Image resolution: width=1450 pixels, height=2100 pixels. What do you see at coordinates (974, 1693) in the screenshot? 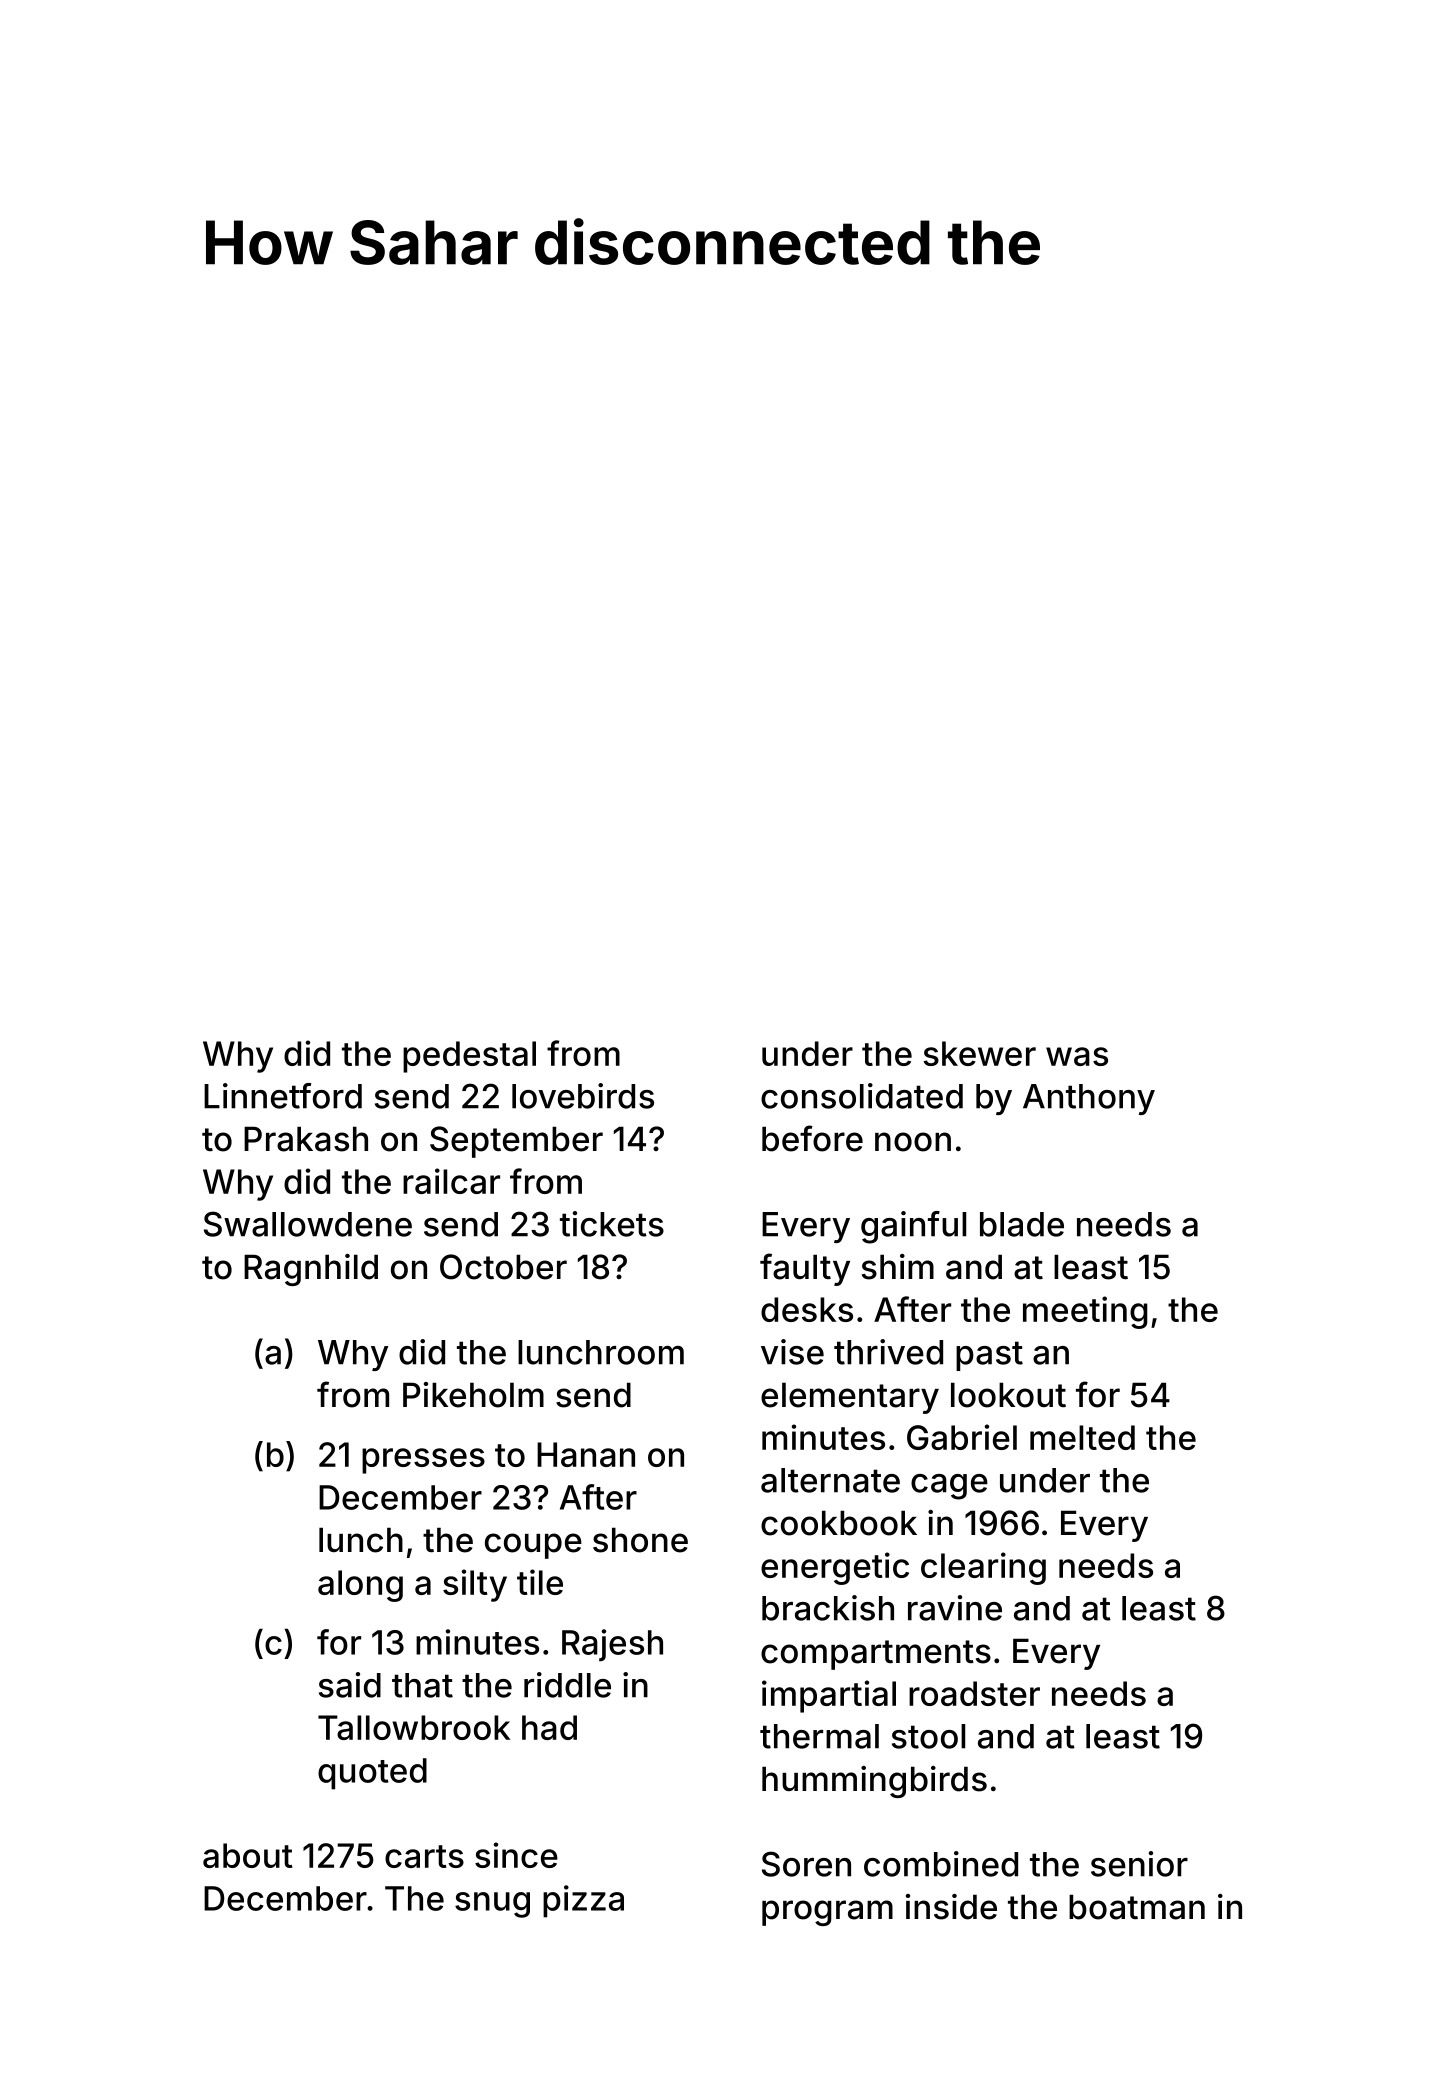
I see `roadster` at bounding box center [974, 1693].
